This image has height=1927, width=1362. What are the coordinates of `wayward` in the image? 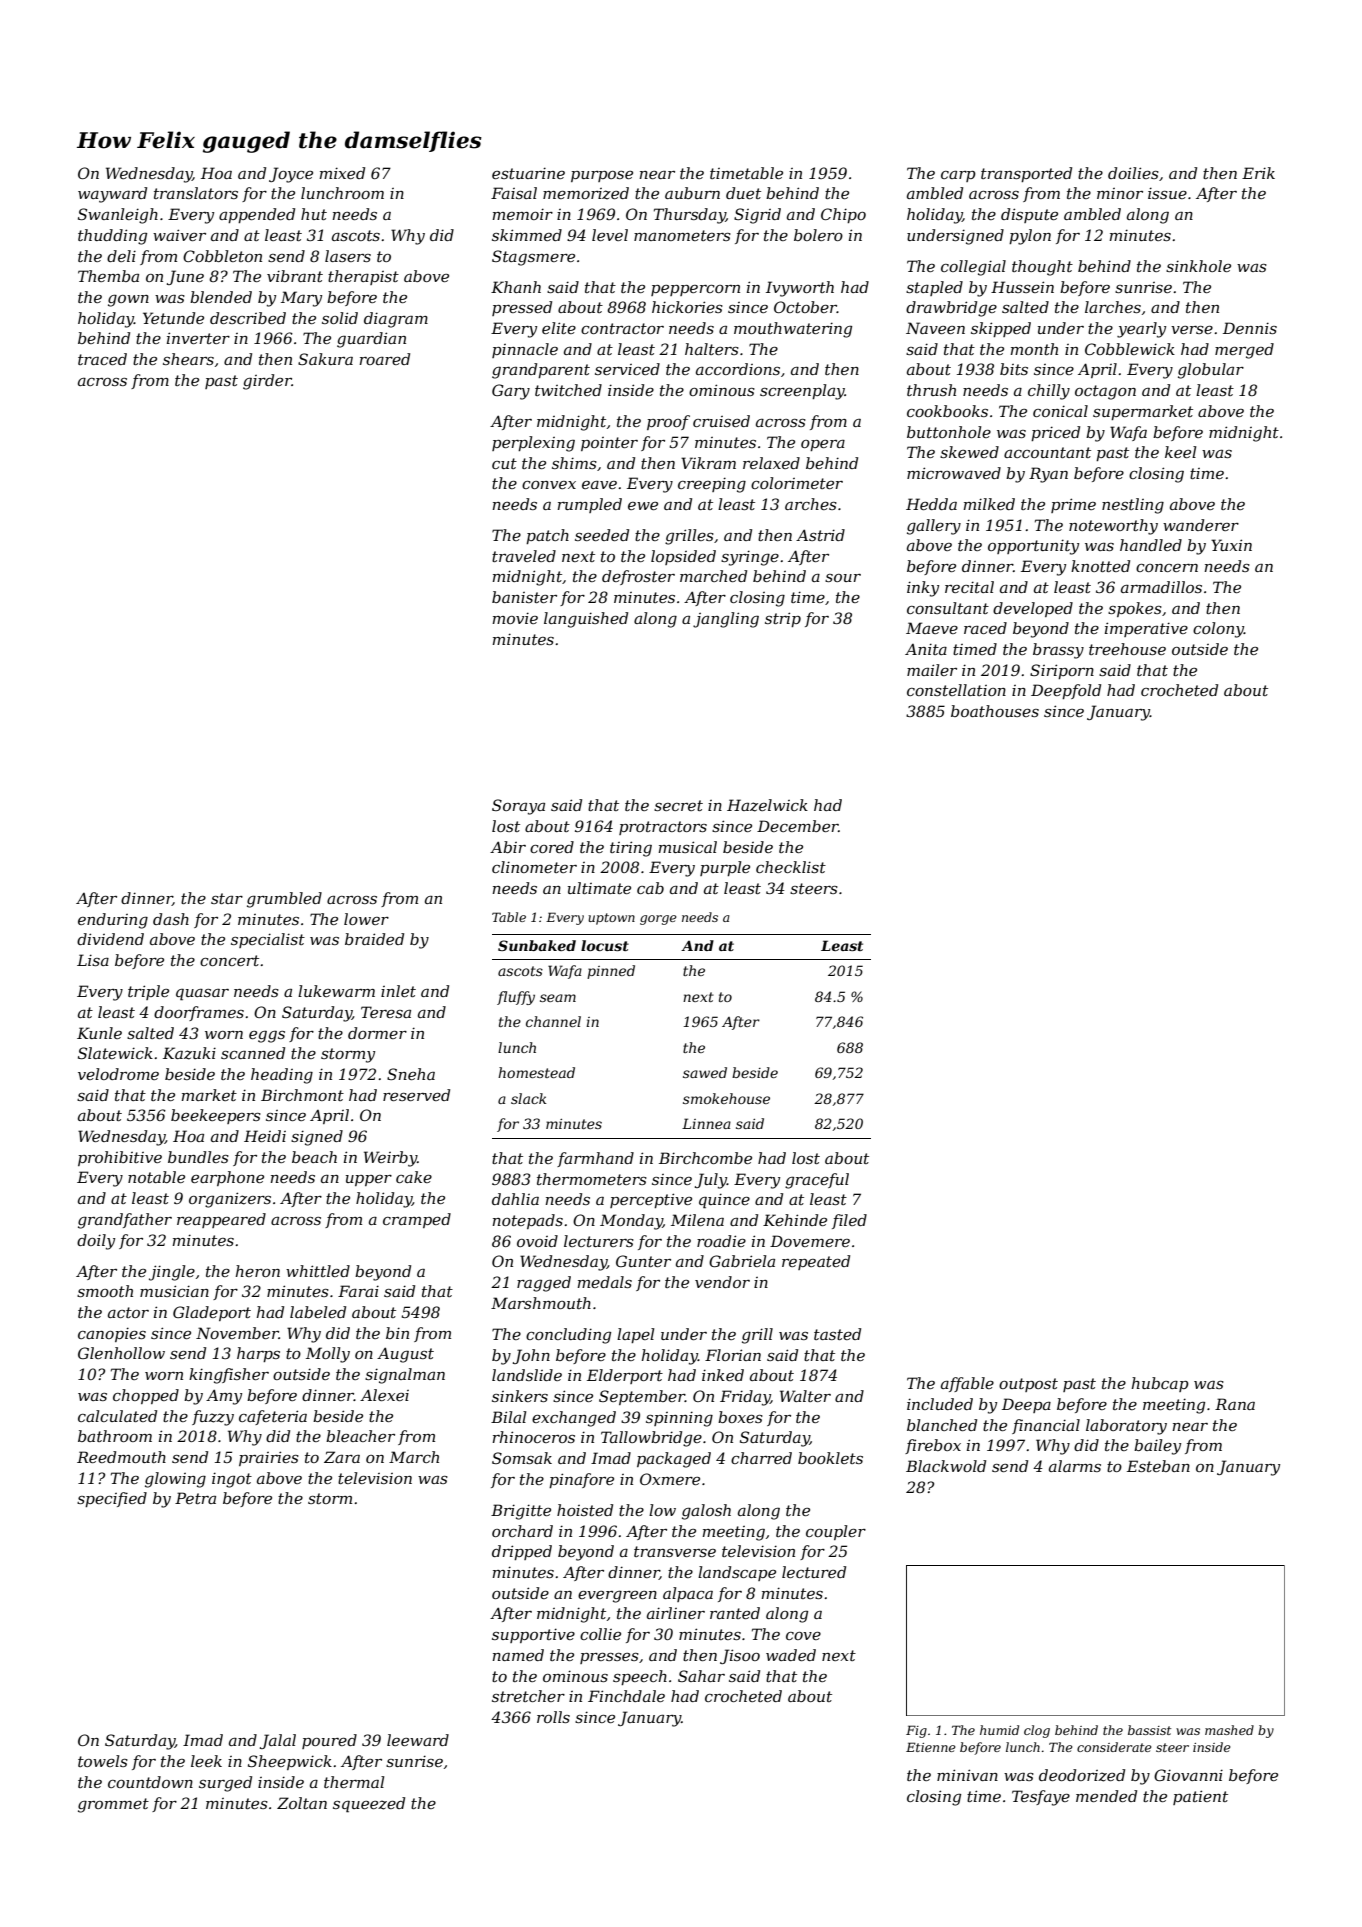 It's located at (112, 195).
